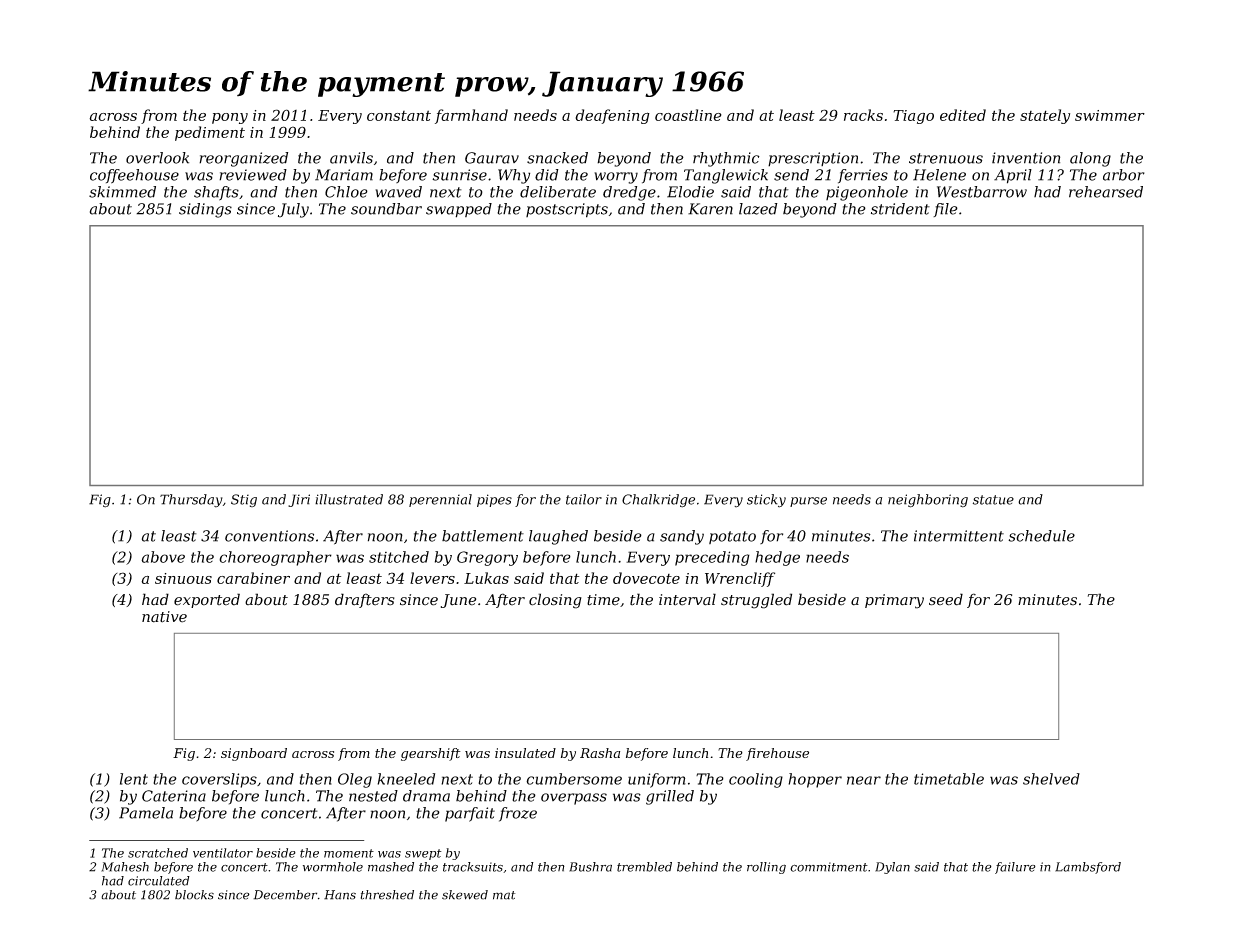 The height and width of the screenshot is (952, 1233). What do you see at coordinates (658, 501) in the screenshot?
I see `Chalkridge` at bounding box center [658, 501].
